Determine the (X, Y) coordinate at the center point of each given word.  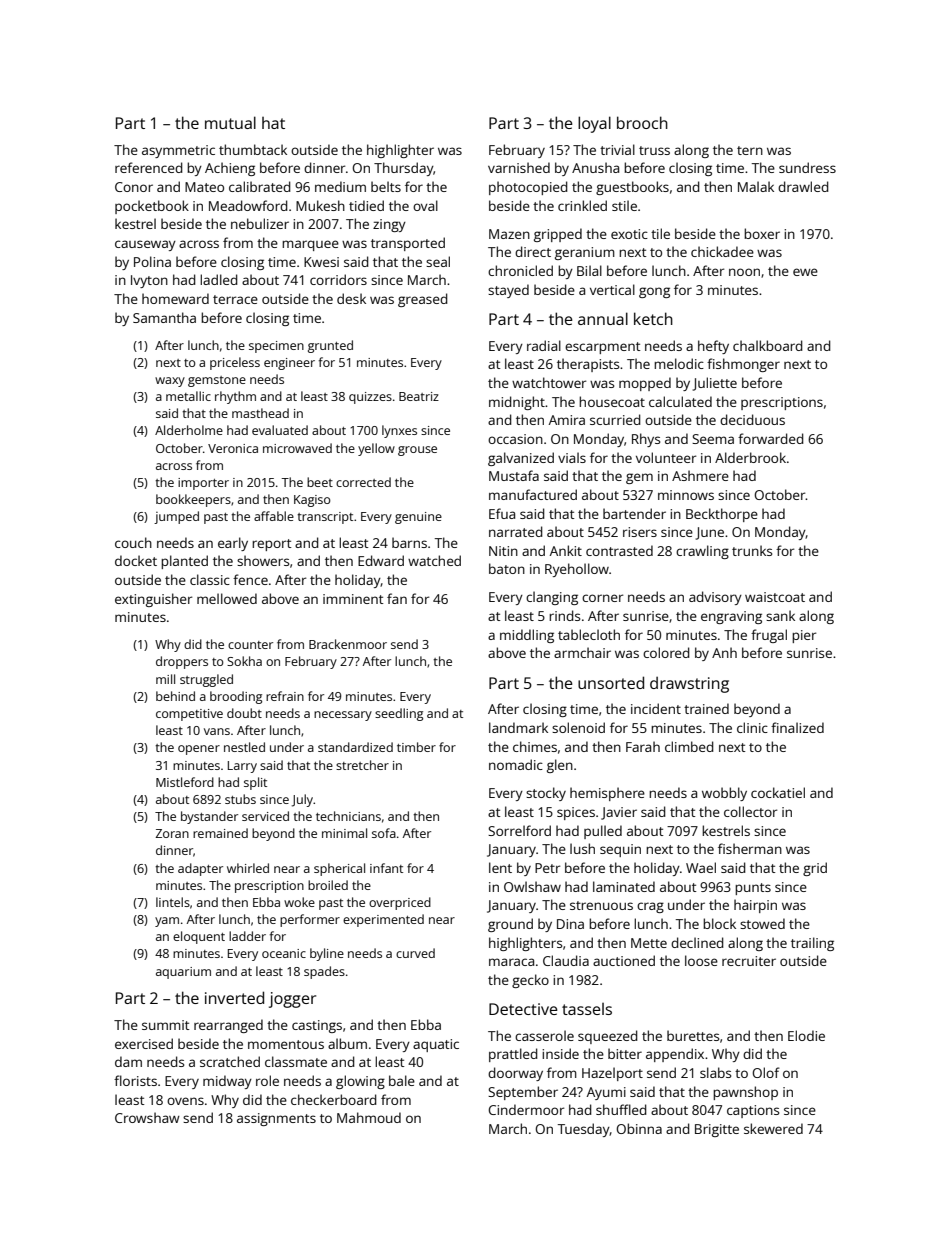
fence (250, 579)
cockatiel (778, 792)
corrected (363, 482)
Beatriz (419, 396)
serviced (265, 816)
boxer (762, 233)
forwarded (771, 438)
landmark (518, 727)
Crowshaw (147, 1117)
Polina (152, 261)
